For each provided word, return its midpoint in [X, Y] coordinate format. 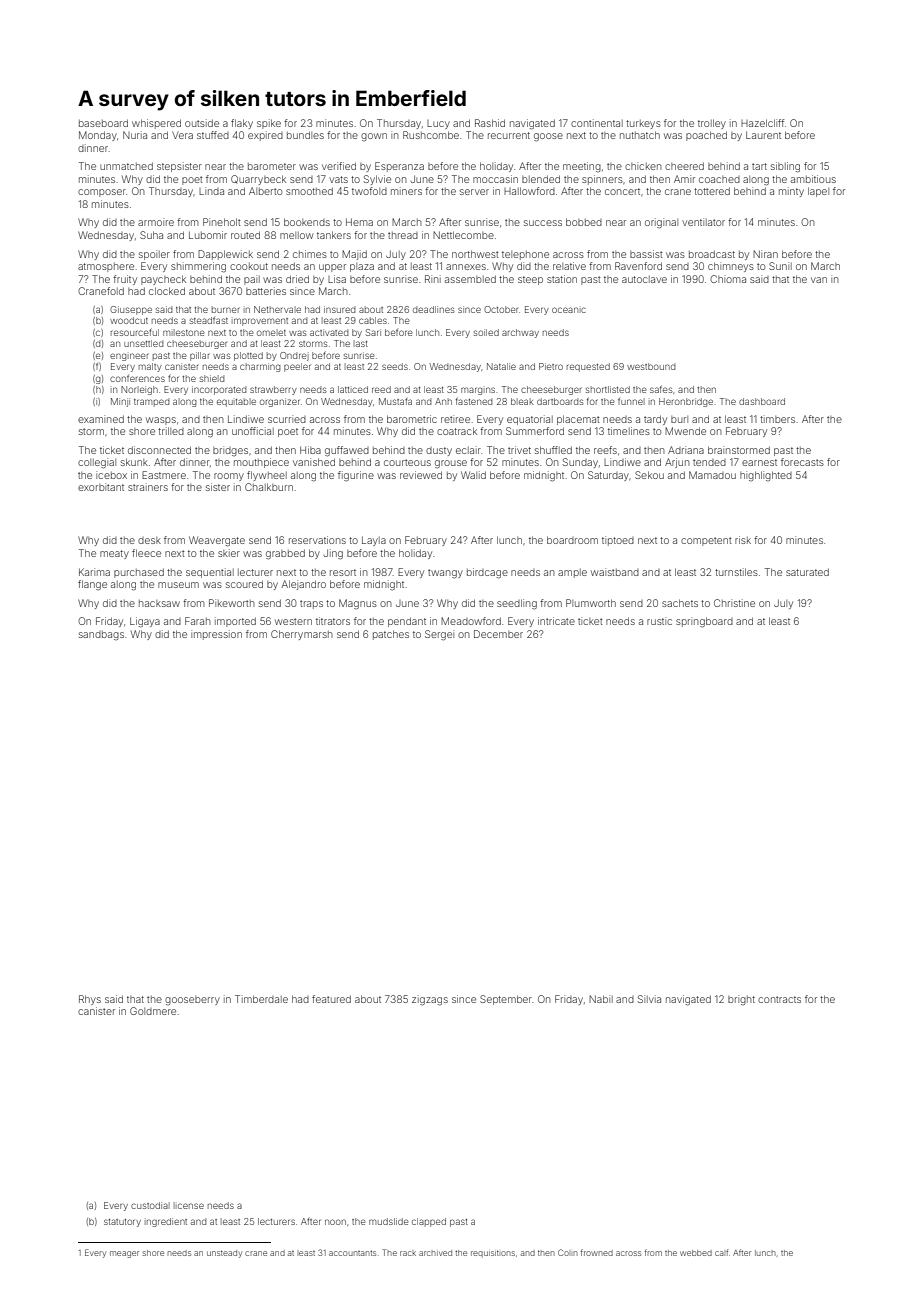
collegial [97, 463]
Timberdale [261, 999]
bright [741, 1000]
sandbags [101, 635]
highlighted [766, 476]
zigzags [430, 1000]
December [498, 634]
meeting [582, 167]
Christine [734, 603]
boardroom [572, 540]
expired [265, 136]
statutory [122, 1223]
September [506, 1000]
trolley [712, 124]
